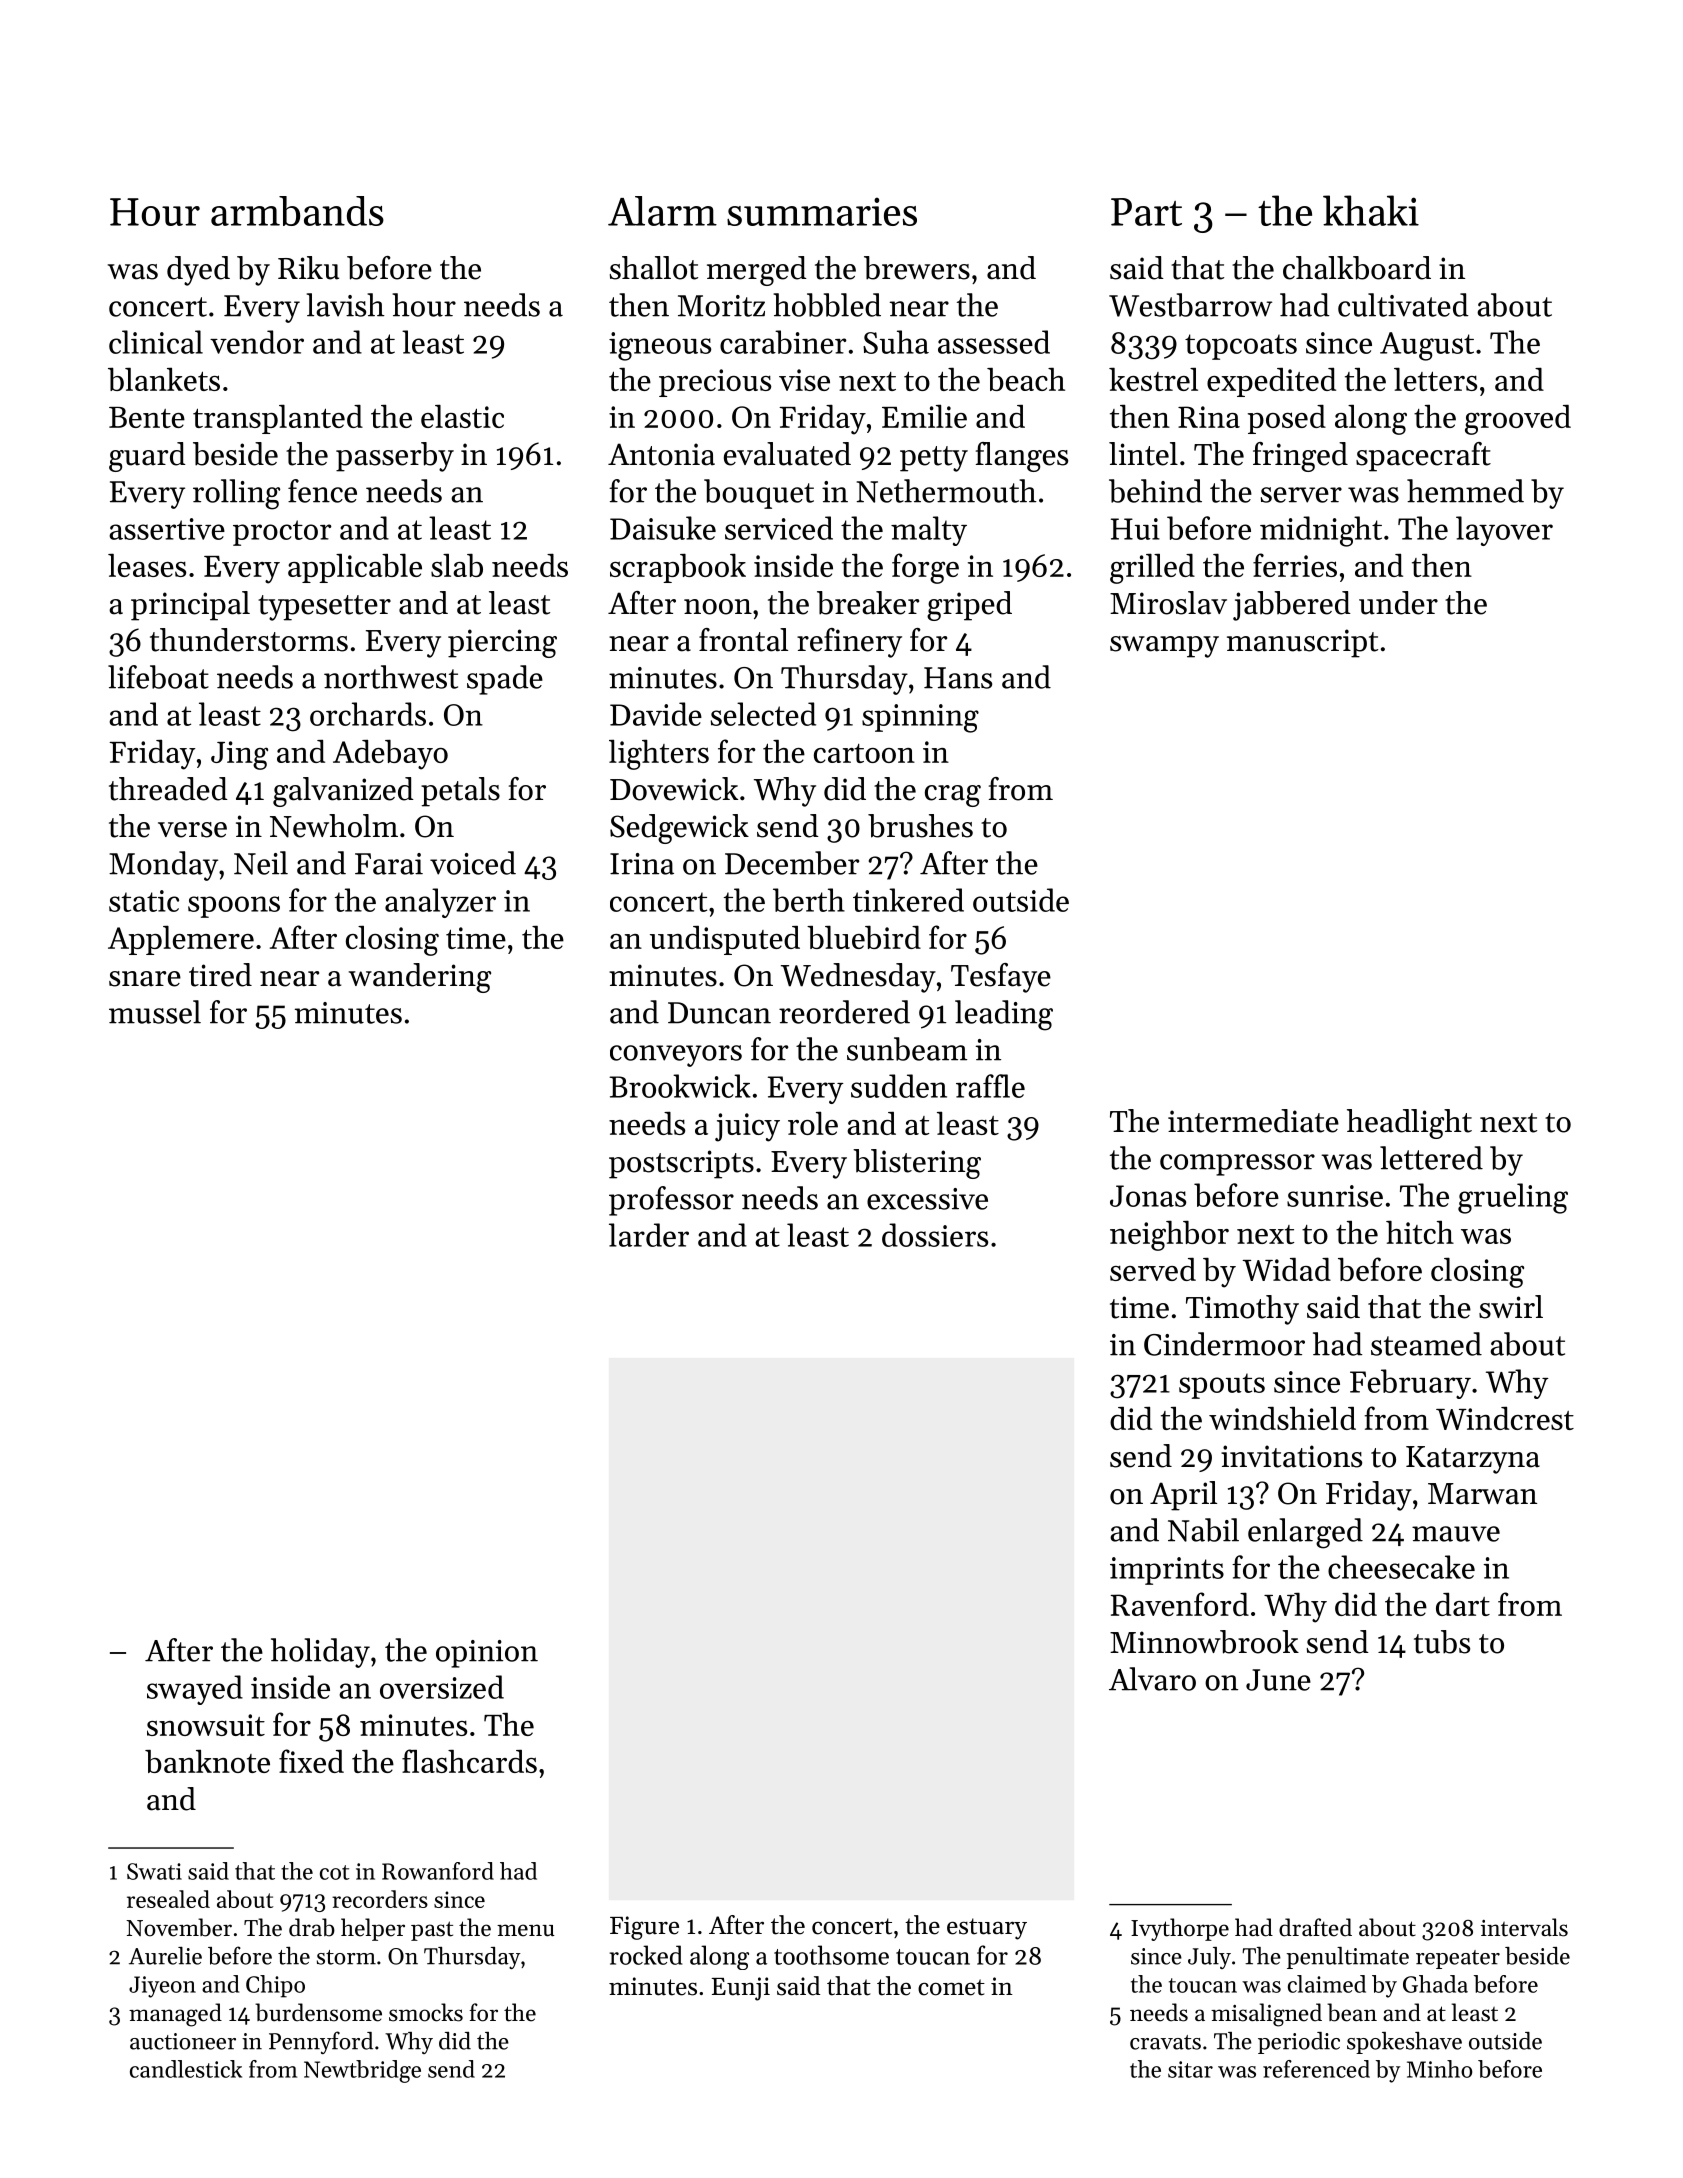  Describe the element at coordinates (1371, 210) in the page. I see `khaki` at that location.
